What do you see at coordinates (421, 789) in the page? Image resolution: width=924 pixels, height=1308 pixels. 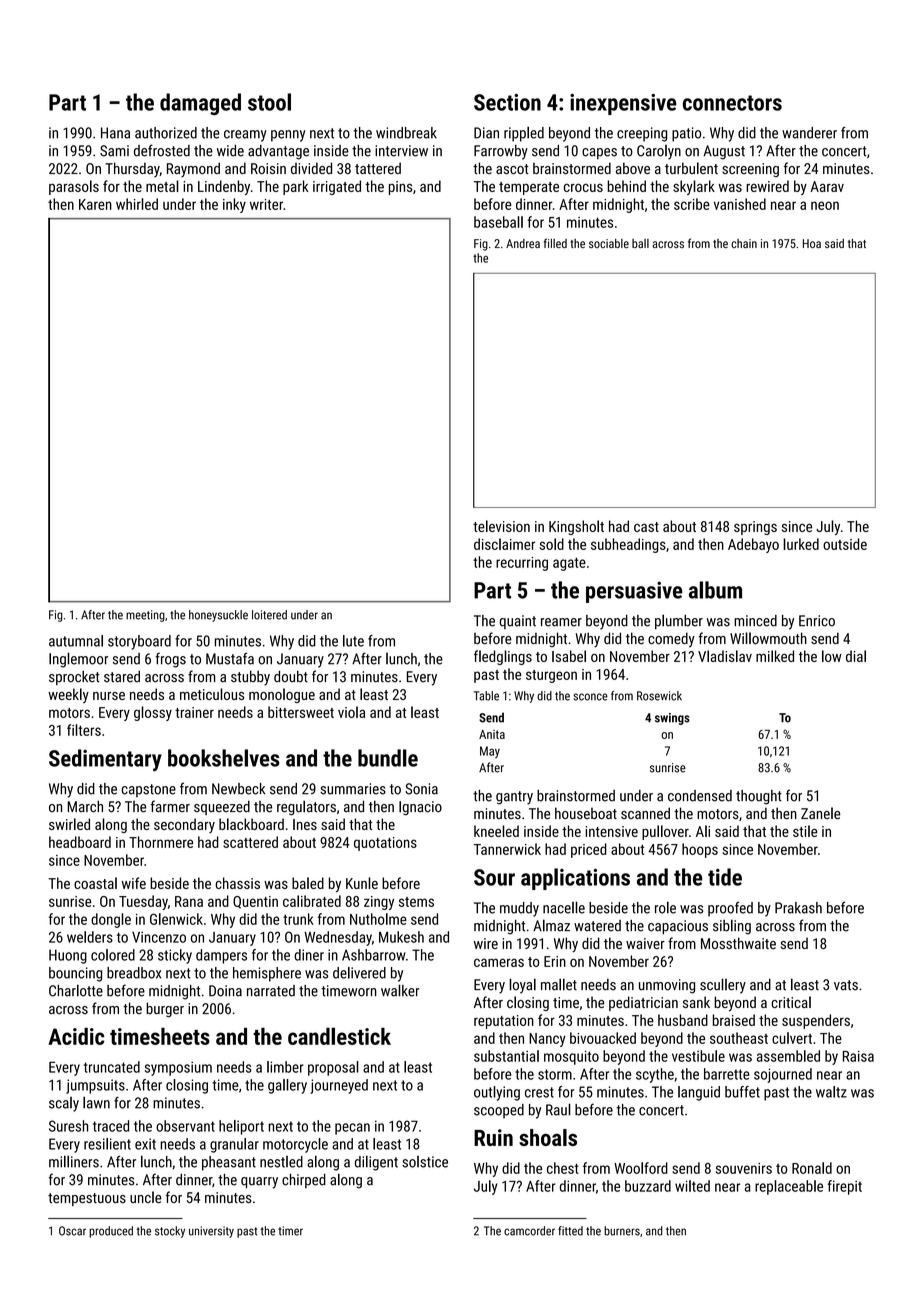 I see `Sonia` at bounding box center [421, 789].
